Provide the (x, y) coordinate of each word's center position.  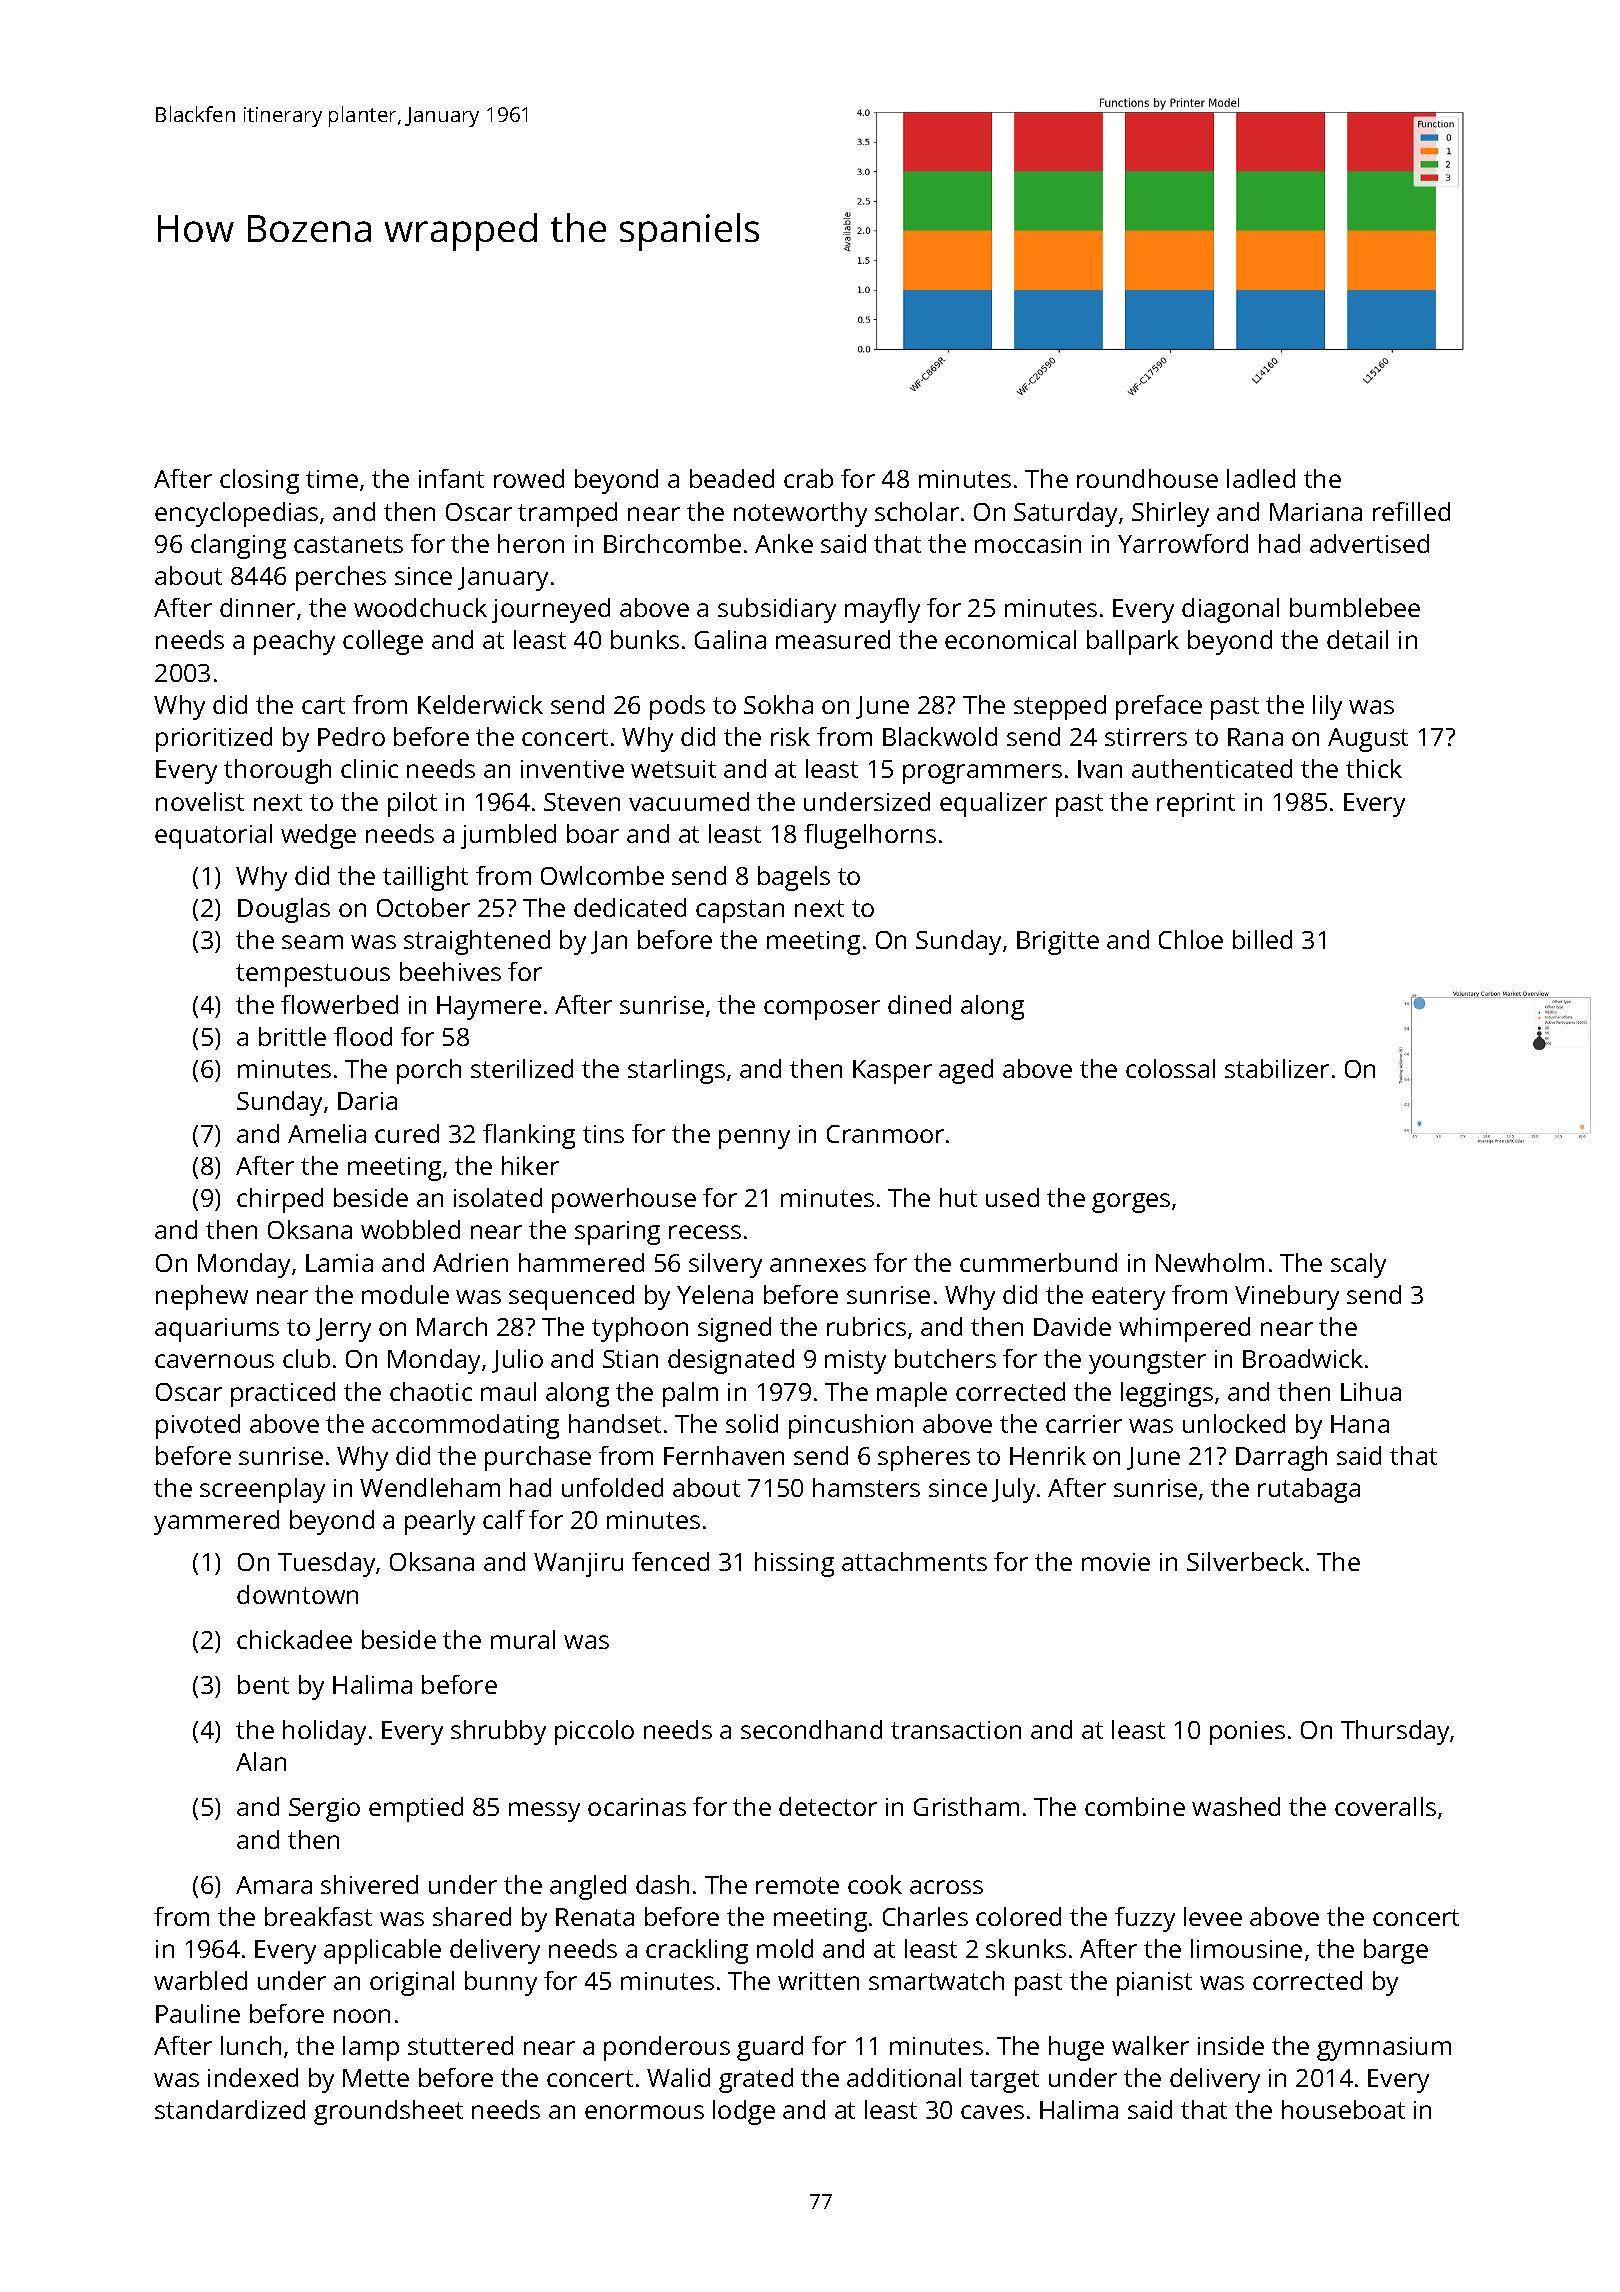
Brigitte (1058, 943)
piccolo (594, 1732)
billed (1262, 939)
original (412, 1983)
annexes (818, 1265)
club (306, 1358)
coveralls (1385, 1806)
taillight (425, 878)
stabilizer (1277, 1068)
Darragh (1281, 1458)
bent (263, 1684)
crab (808, 478)
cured (407, 1133)
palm (690, 1394)
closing (259, 481)
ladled (1261, 478)
